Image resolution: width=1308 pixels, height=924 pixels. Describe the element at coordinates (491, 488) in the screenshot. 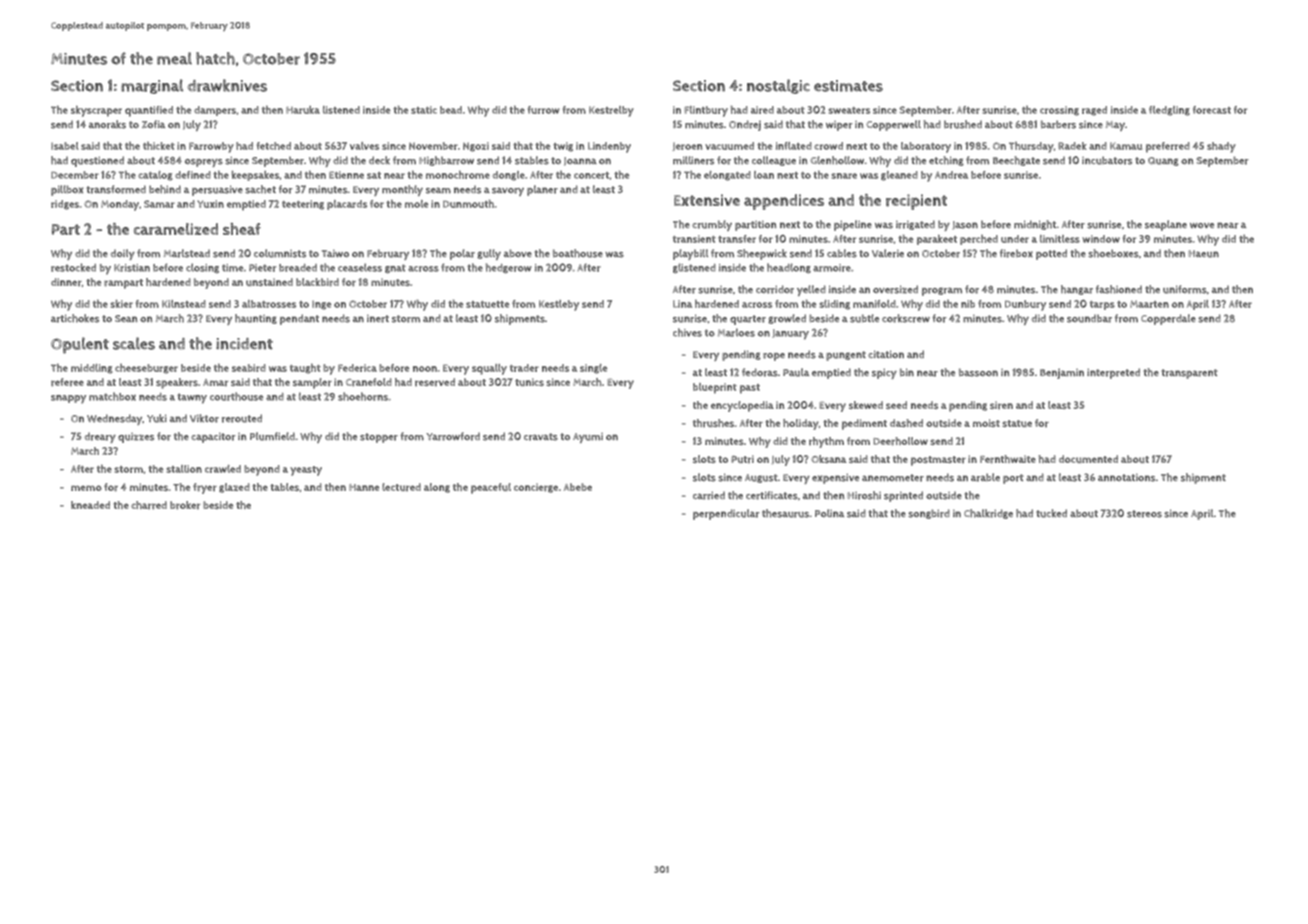

I see `peaceful` at that location.
